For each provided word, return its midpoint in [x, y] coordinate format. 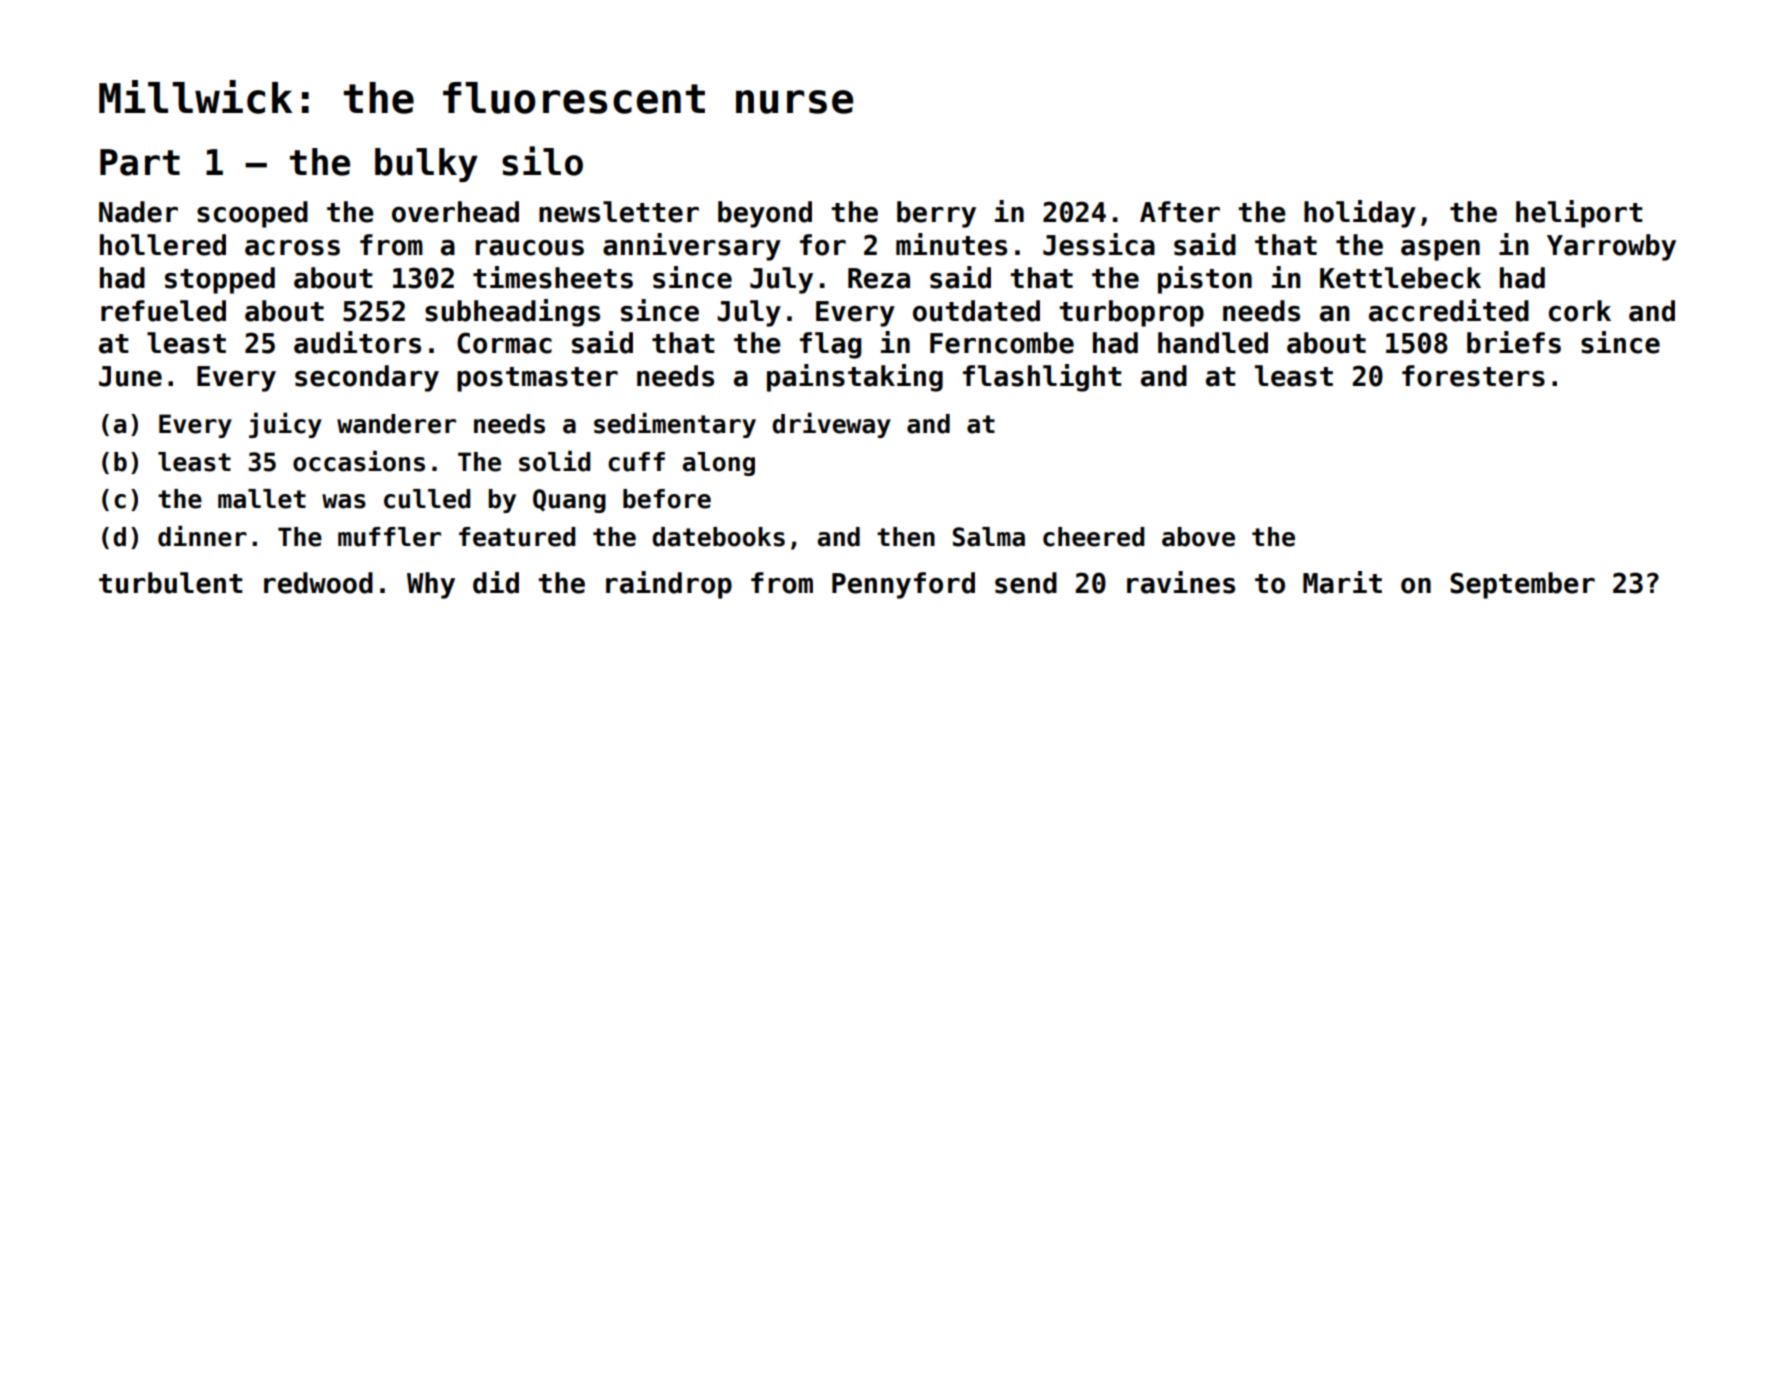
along [718, 464]
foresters [1473, 376]
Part [140, 162]
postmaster [537, 379]
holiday [1360, 214]
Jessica [1099, 244]
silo [542, 161]
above [1198, 537]
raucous [530, 248]
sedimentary [675, 425]
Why [431, 585]
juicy [285, 425]
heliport [1579, 214]
